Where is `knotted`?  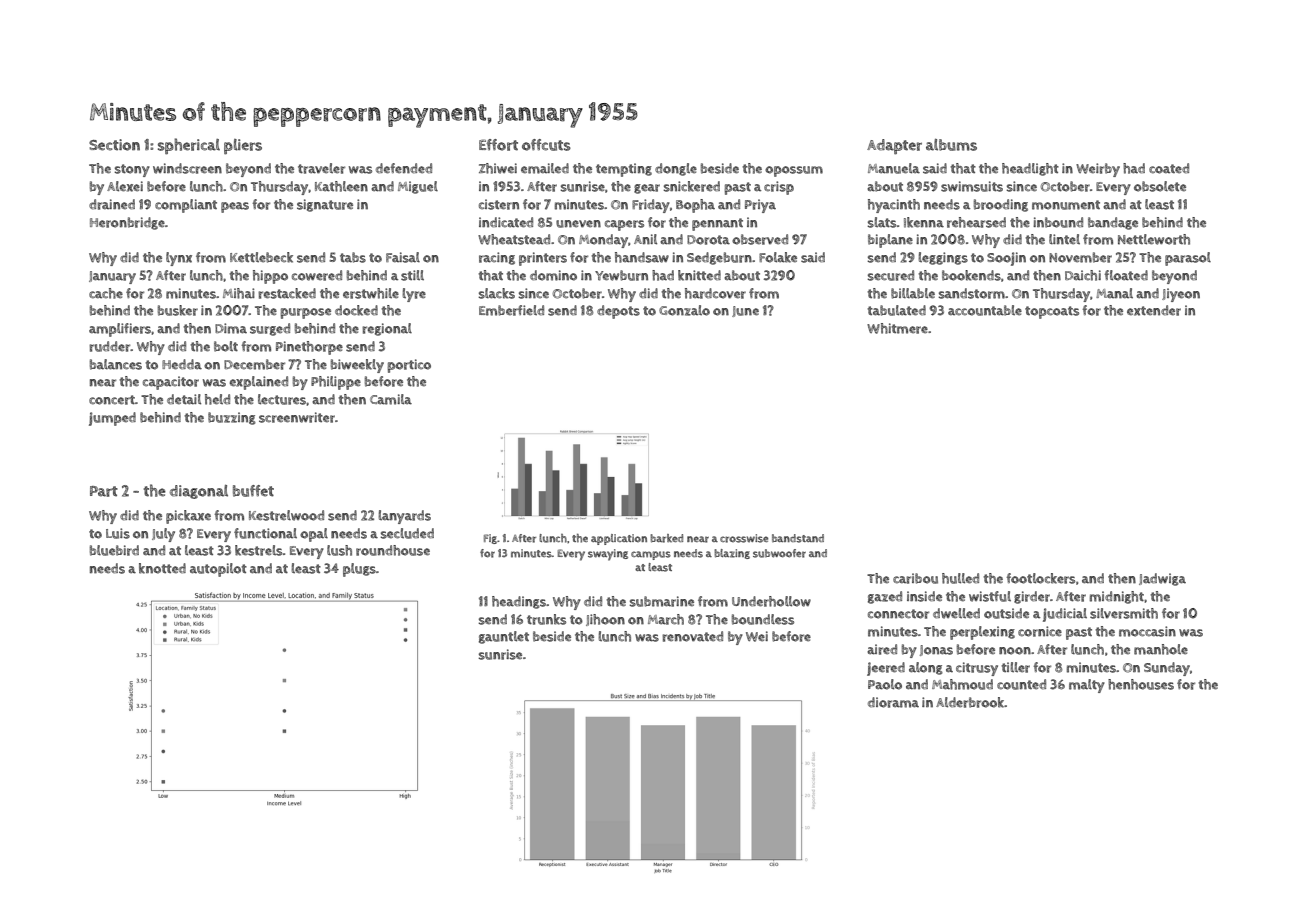 knotted is located at coordinates (162, 568).
